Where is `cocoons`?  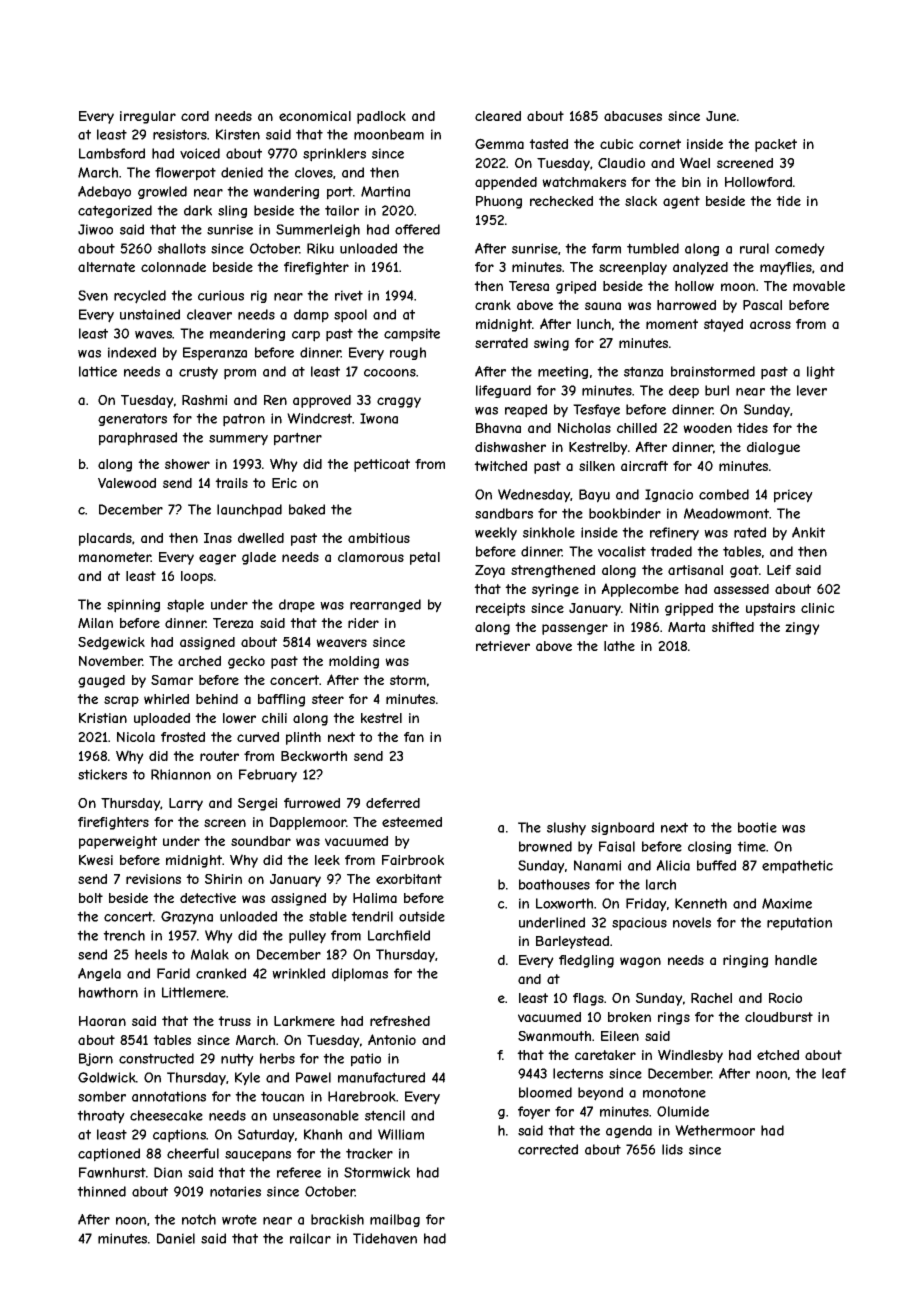 cocoons is located at coordinates (390, 373).
